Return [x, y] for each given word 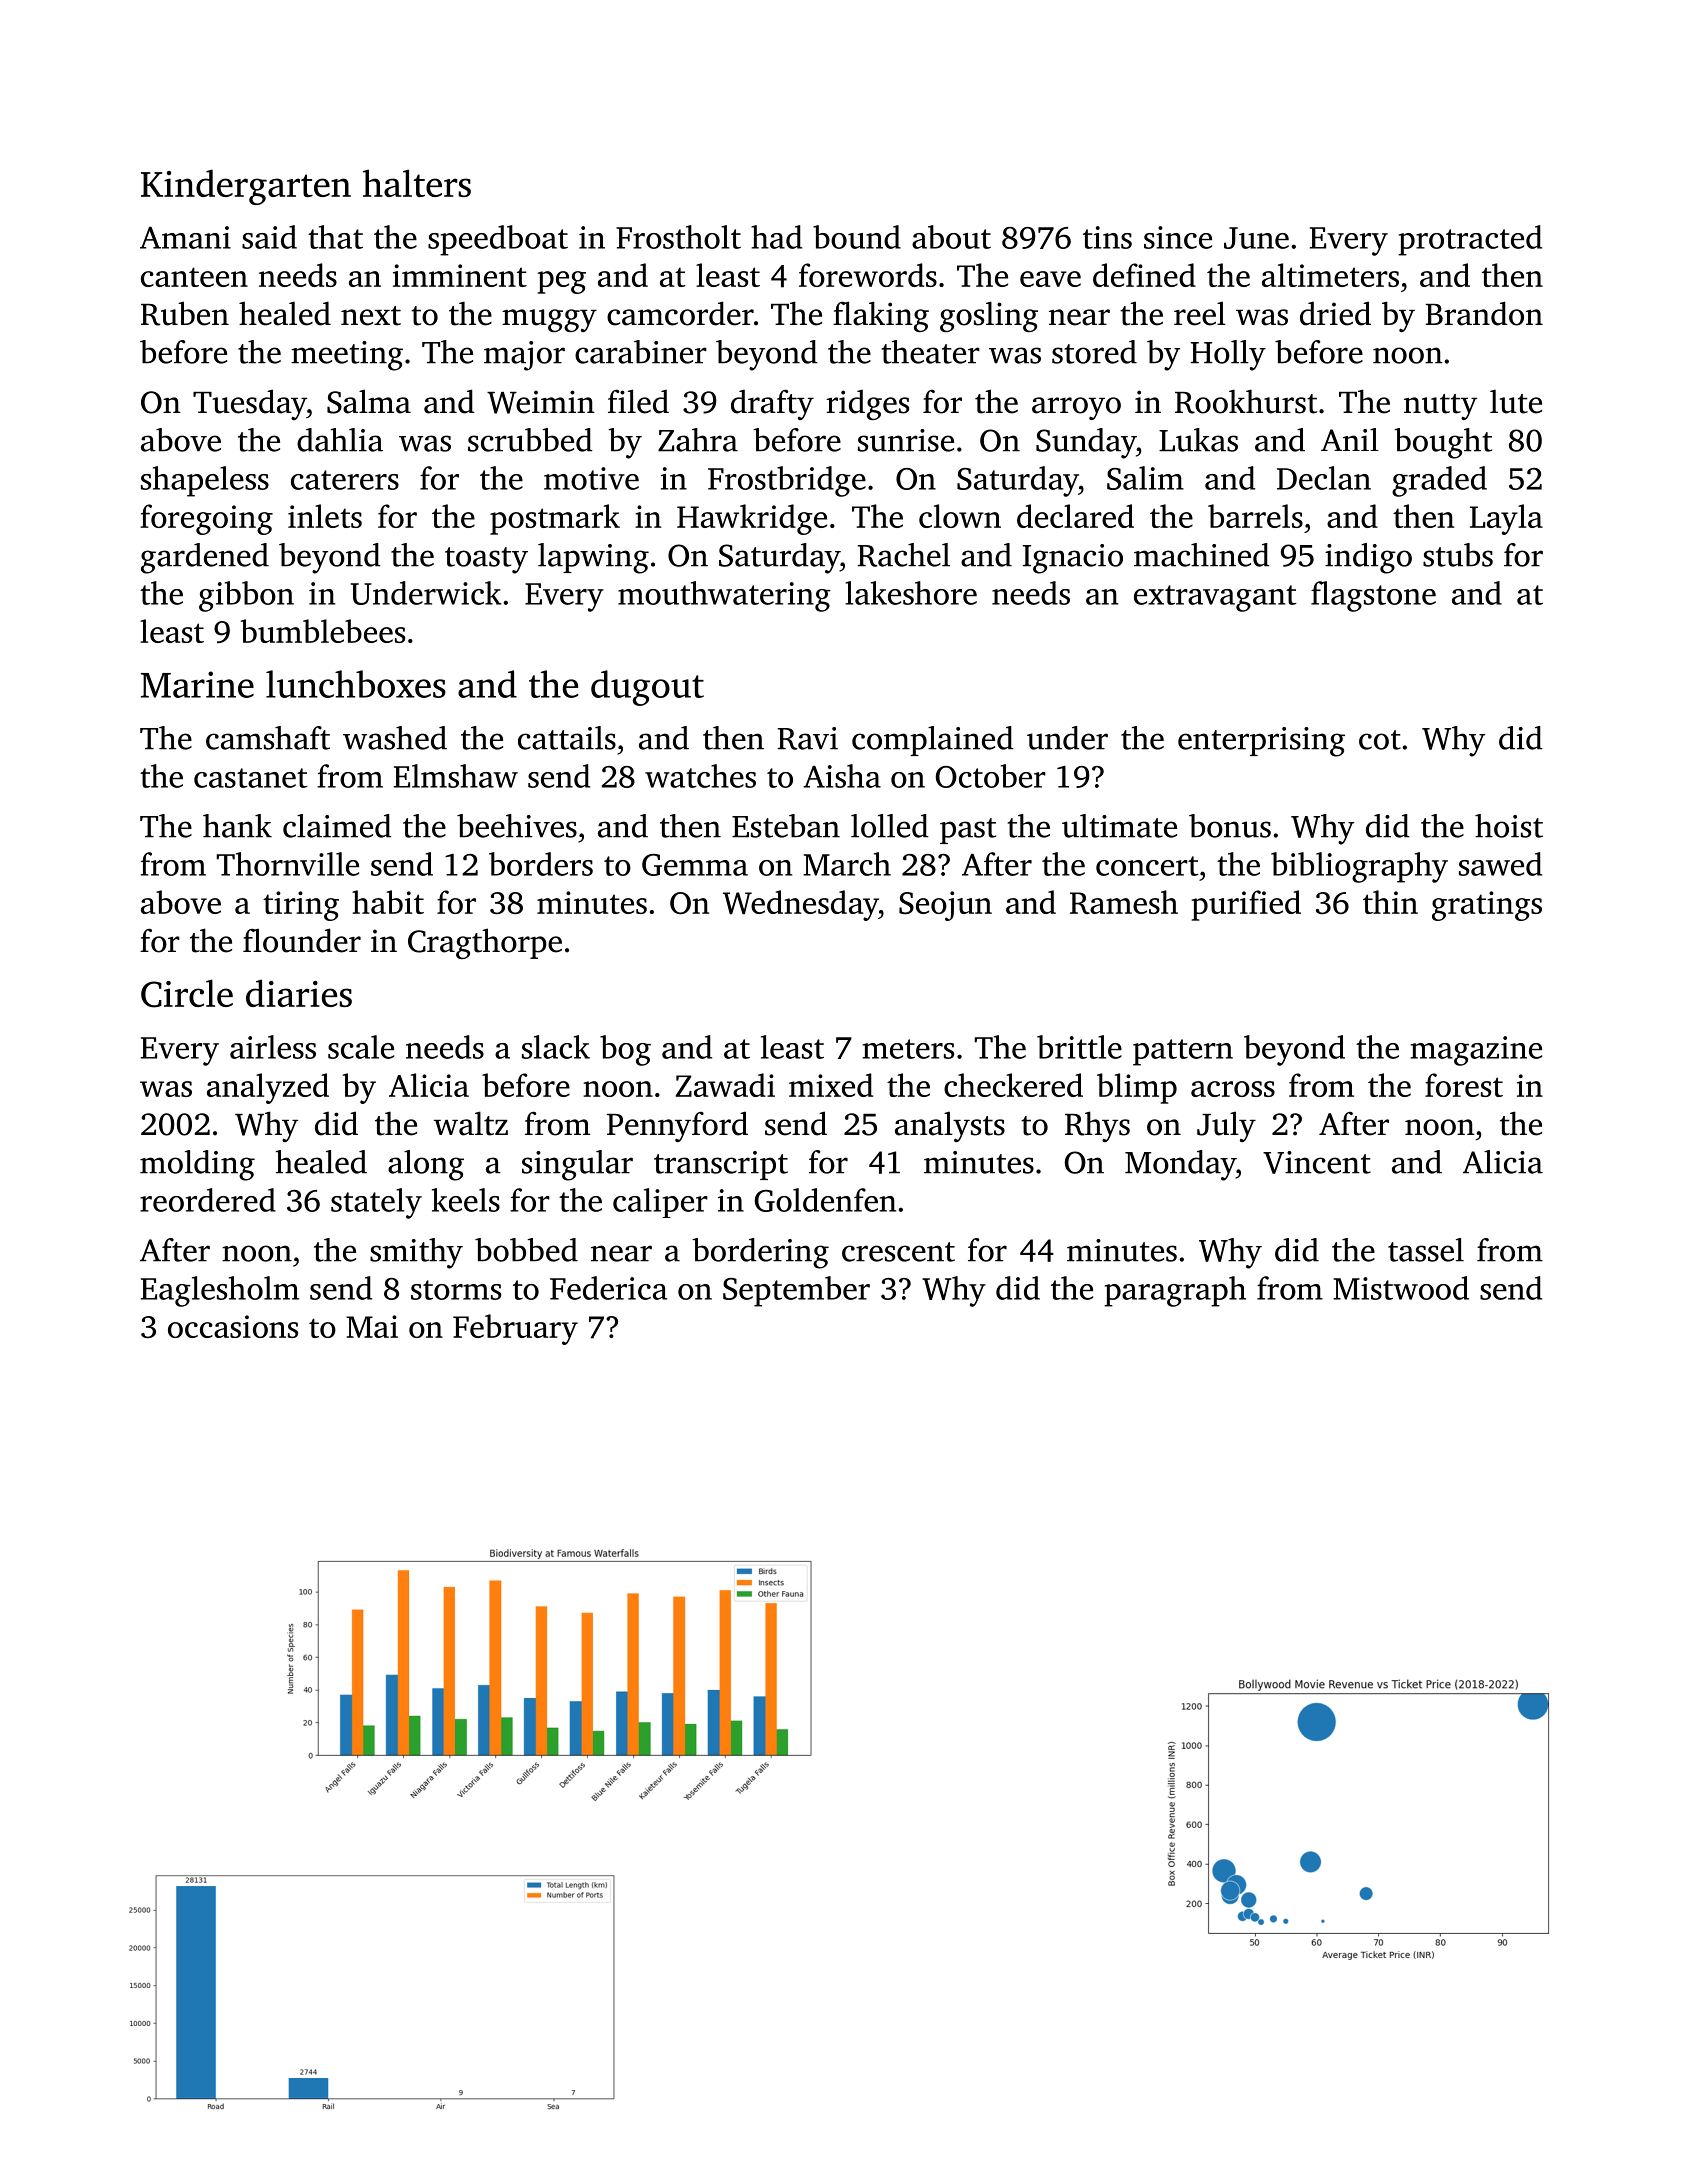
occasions [233, 1326]
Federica [608, 1288]
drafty [772, 404]
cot [1380, 740]
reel [1200, 313]
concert [1147, 866]
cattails [567, 738]
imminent [460, 275]
